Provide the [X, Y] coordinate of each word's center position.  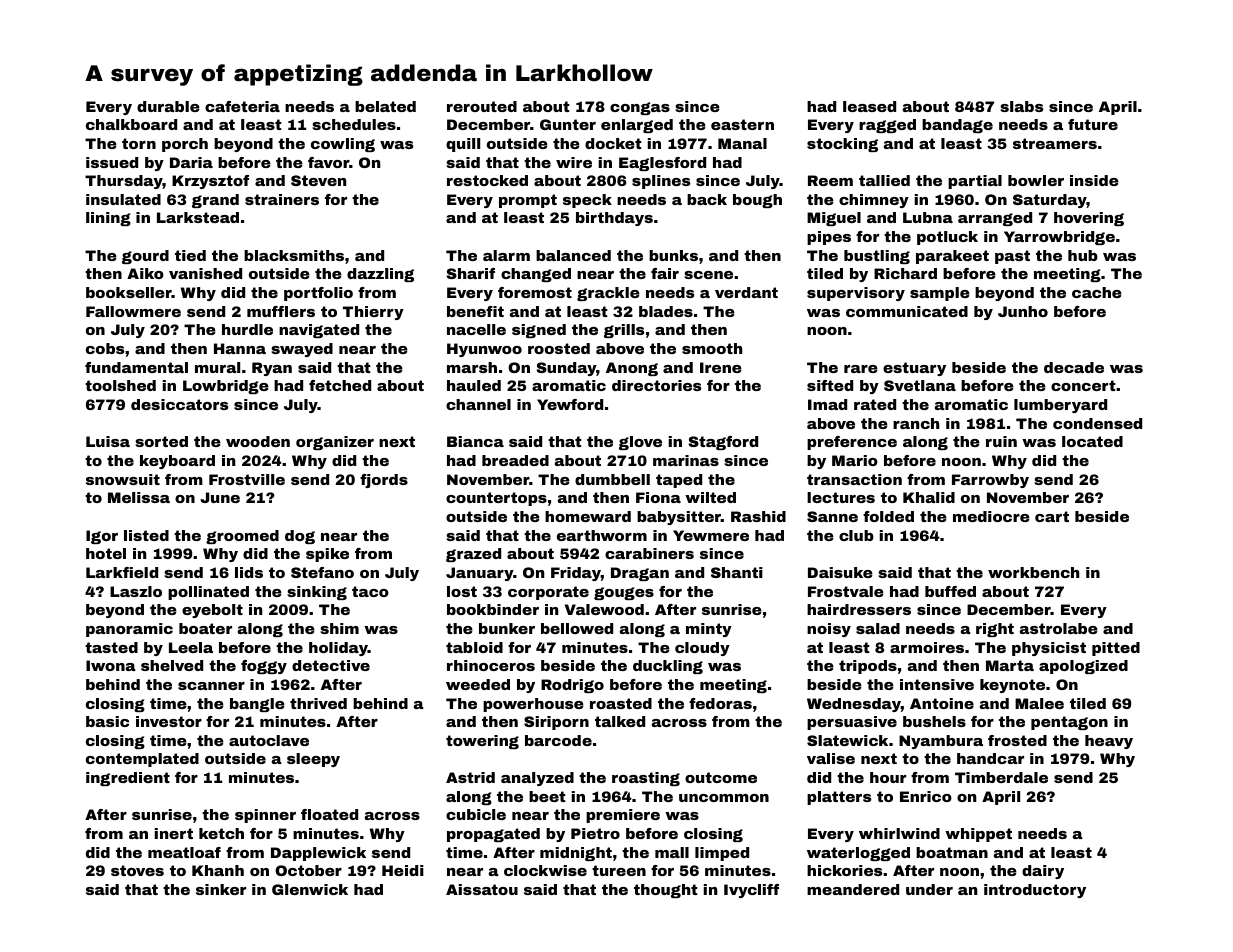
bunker [507, 628]
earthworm [602, 535]
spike [327, 555]
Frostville [247, 479]
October [308, 870]
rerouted [482, 106]
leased [869, 106]
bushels [934, 721]
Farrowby [990, 481]
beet [547, 796]
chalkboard [131, 124]
